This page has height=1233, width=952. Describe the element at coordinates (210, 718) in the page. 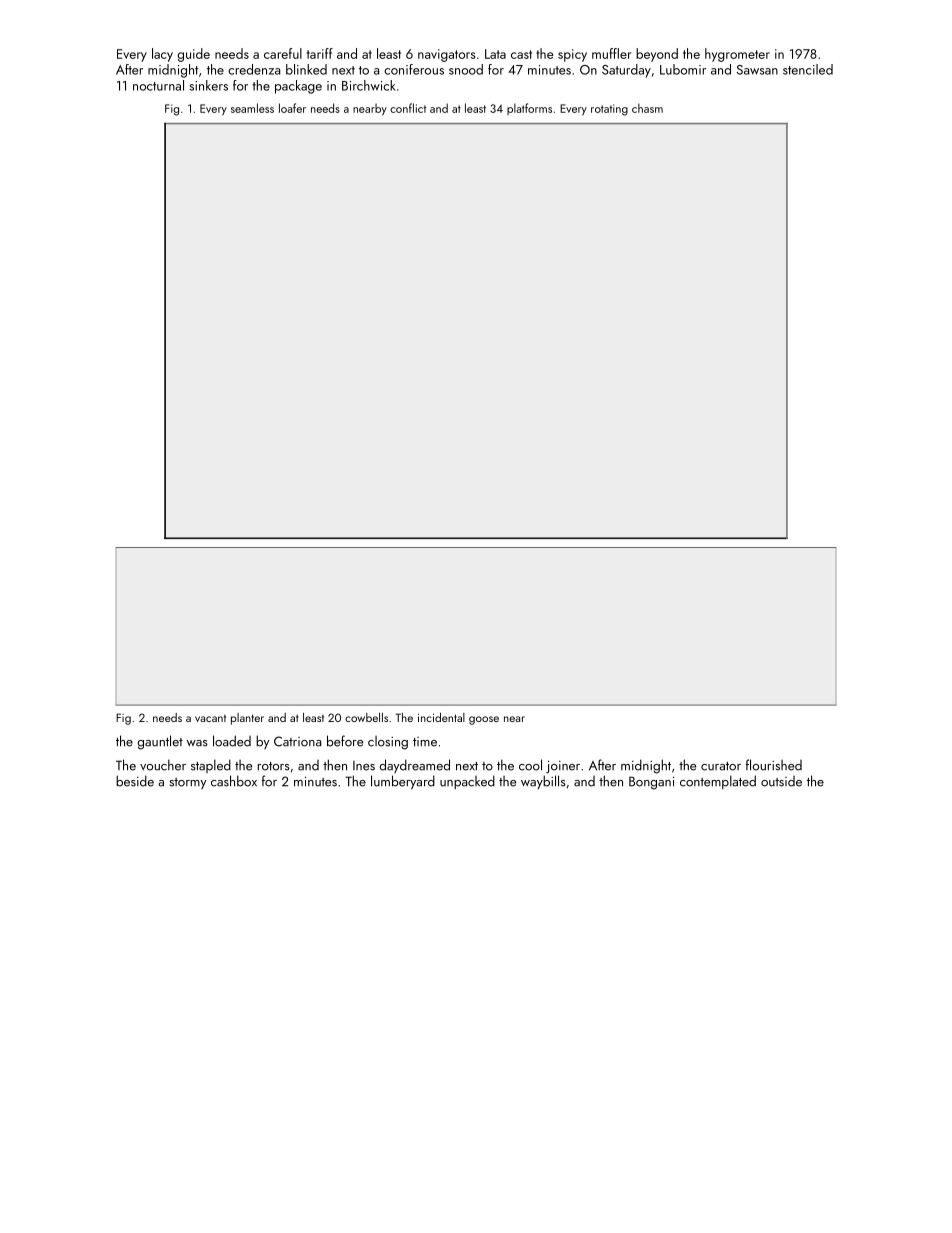

I see `vacant` at that location.
